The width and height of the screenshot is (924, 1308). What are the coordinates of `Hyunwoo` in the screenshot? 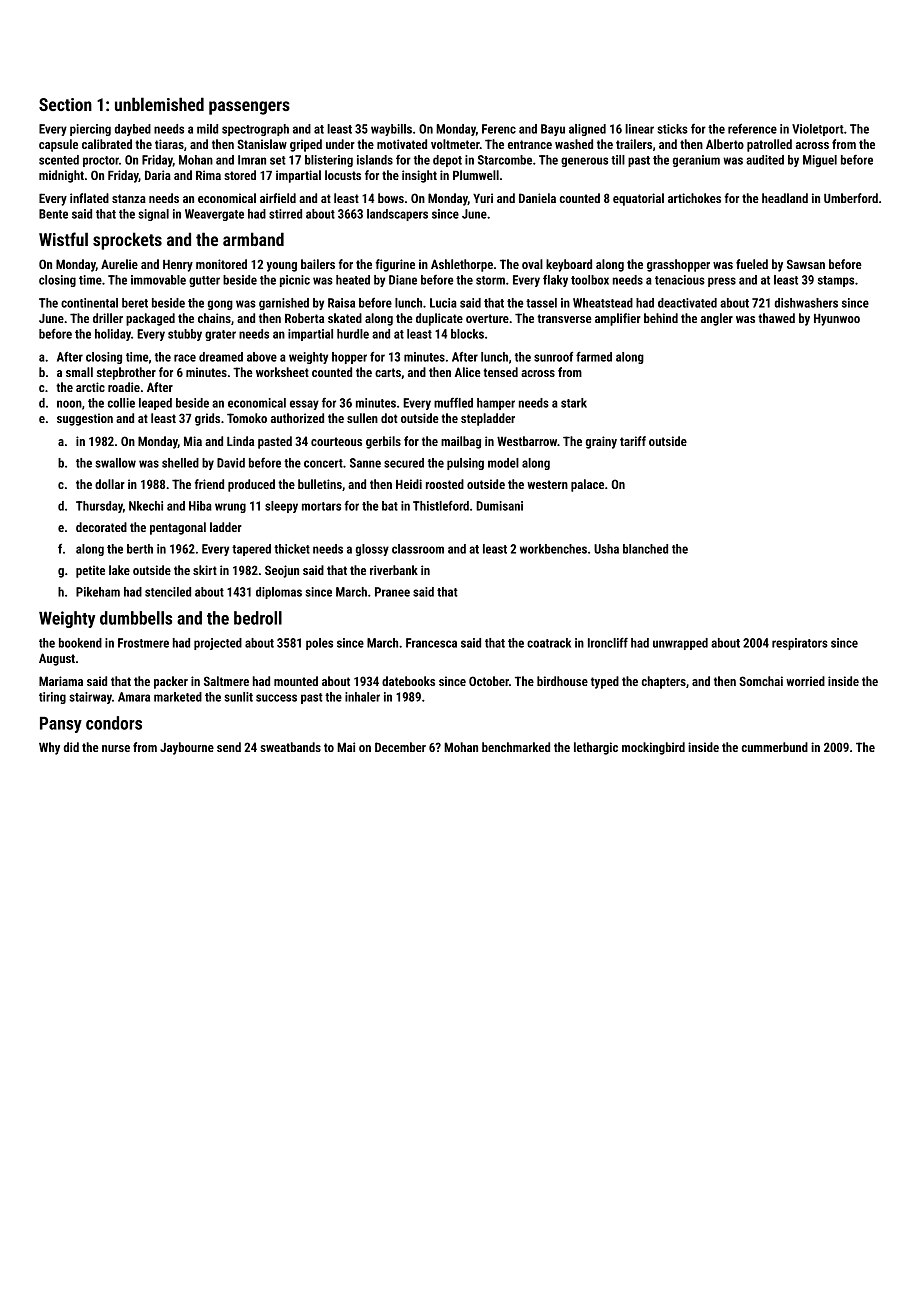 It's located at (837, 320).
